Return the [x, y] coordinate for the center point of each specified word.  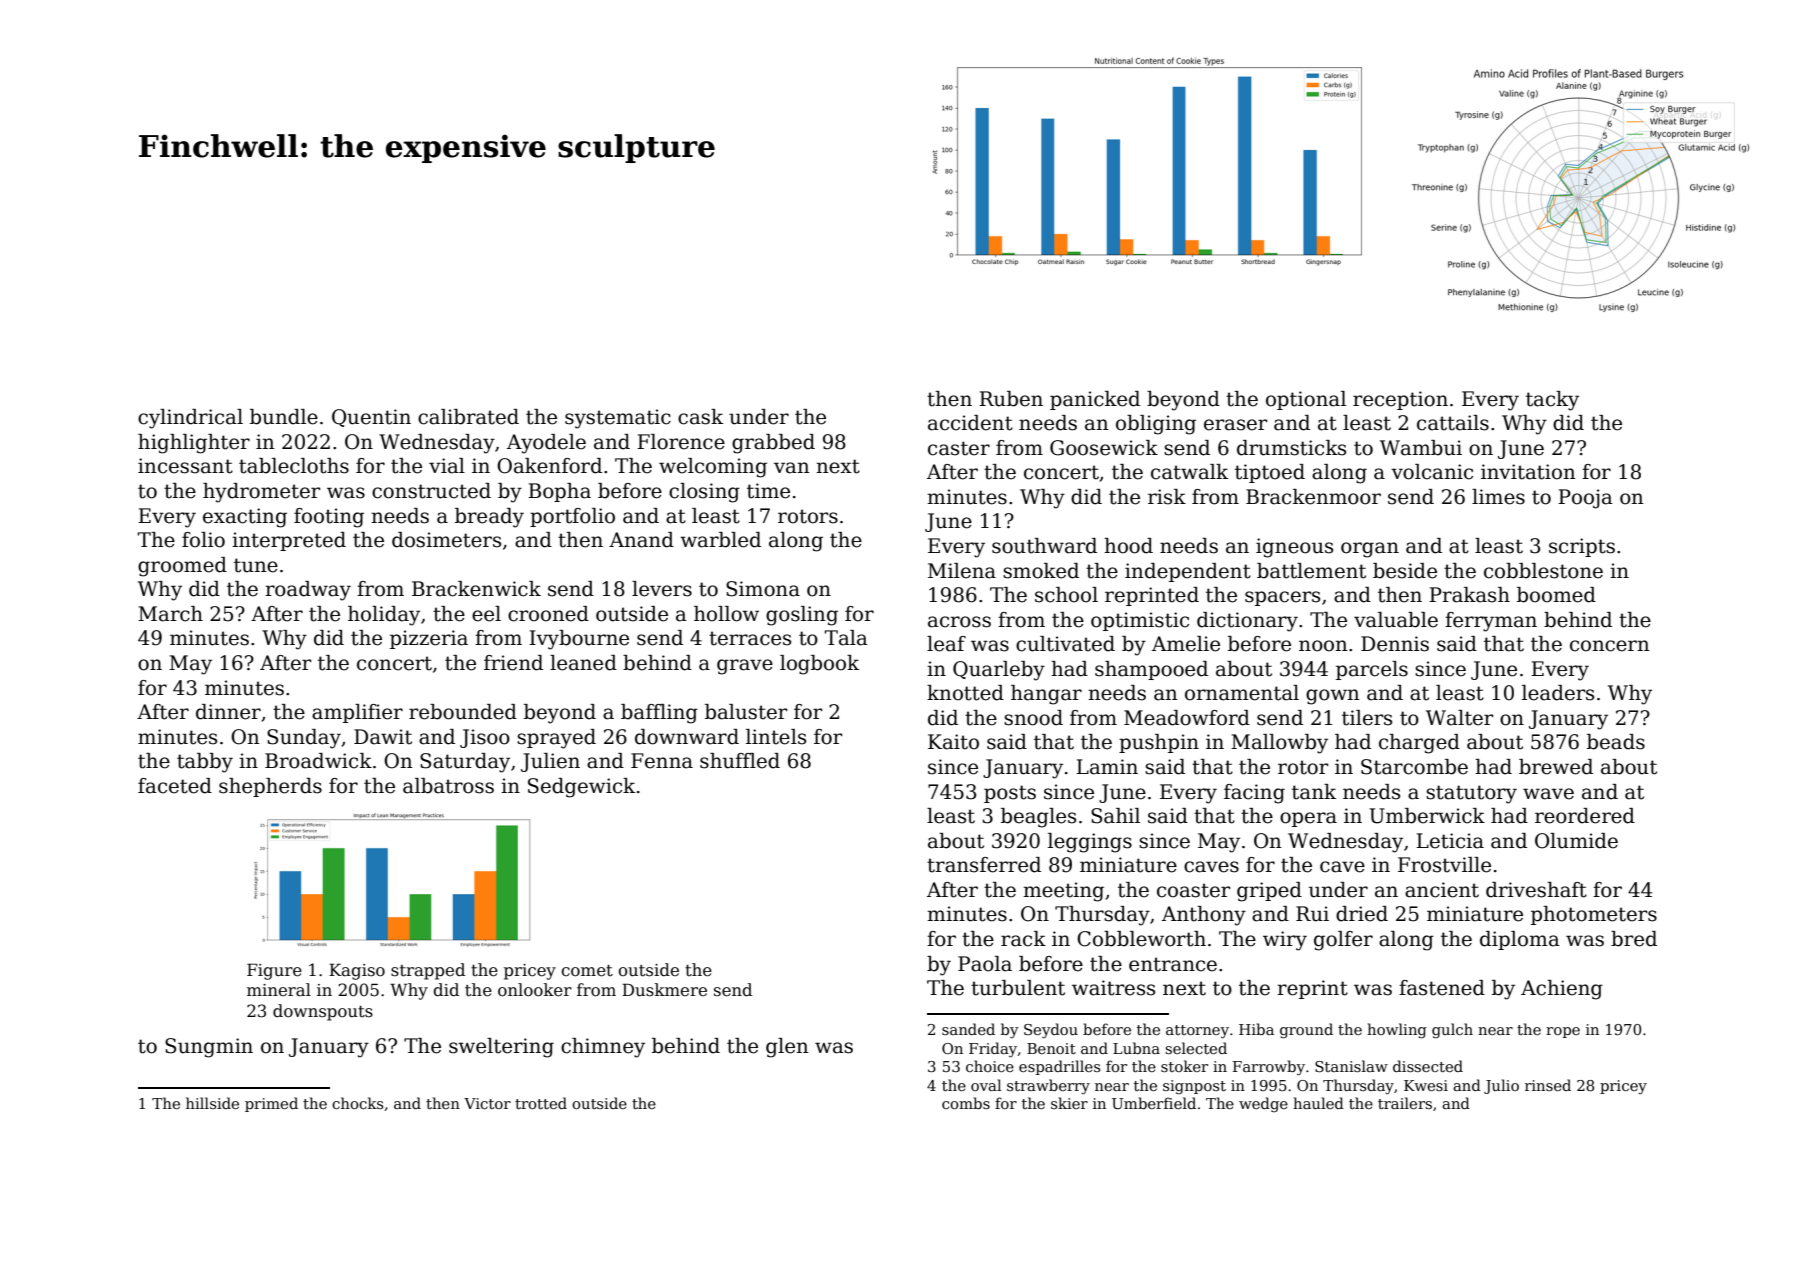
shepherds [270, 787]
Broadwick [318, 761]
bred [1634, 939]
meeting [1063, 892]
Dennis [1395, 644]
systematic [618, 419]
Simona [763, 589]
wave [1548, 794]
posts [1010, 794]
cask [700, 417]
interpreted [289, 541]
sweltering [501, 1048]
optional [1306, 400]
